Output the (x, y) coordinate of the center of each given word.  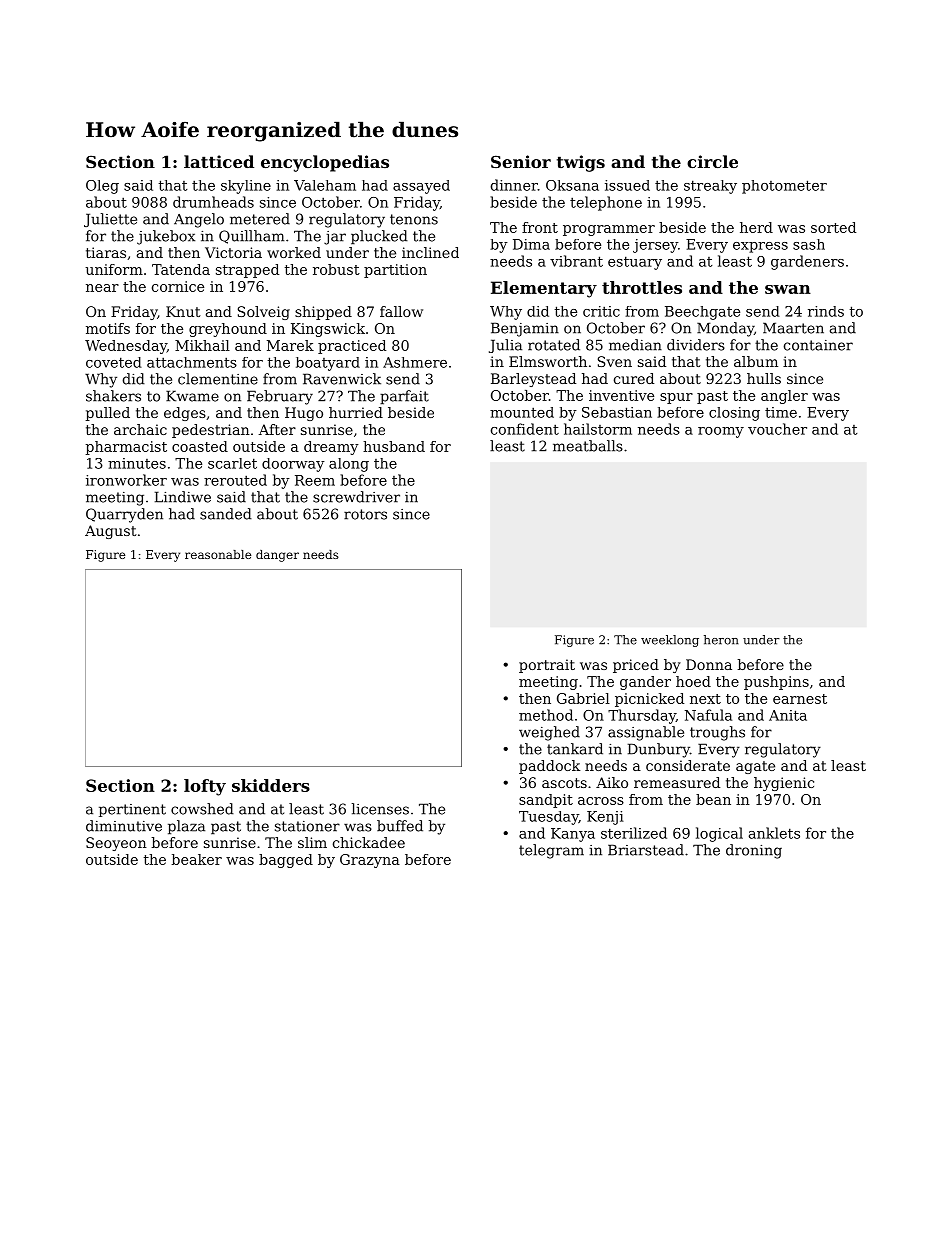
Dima (531, 244)
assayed (421, 187)
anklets (774, 833)
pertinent (132, 810)
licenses (380, 809)
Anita (788, 715)
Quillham (252, 237)
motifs (108, 328)
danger (277, 556)
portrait (547, 666)
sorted (833, 227)
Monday (725, 329)
